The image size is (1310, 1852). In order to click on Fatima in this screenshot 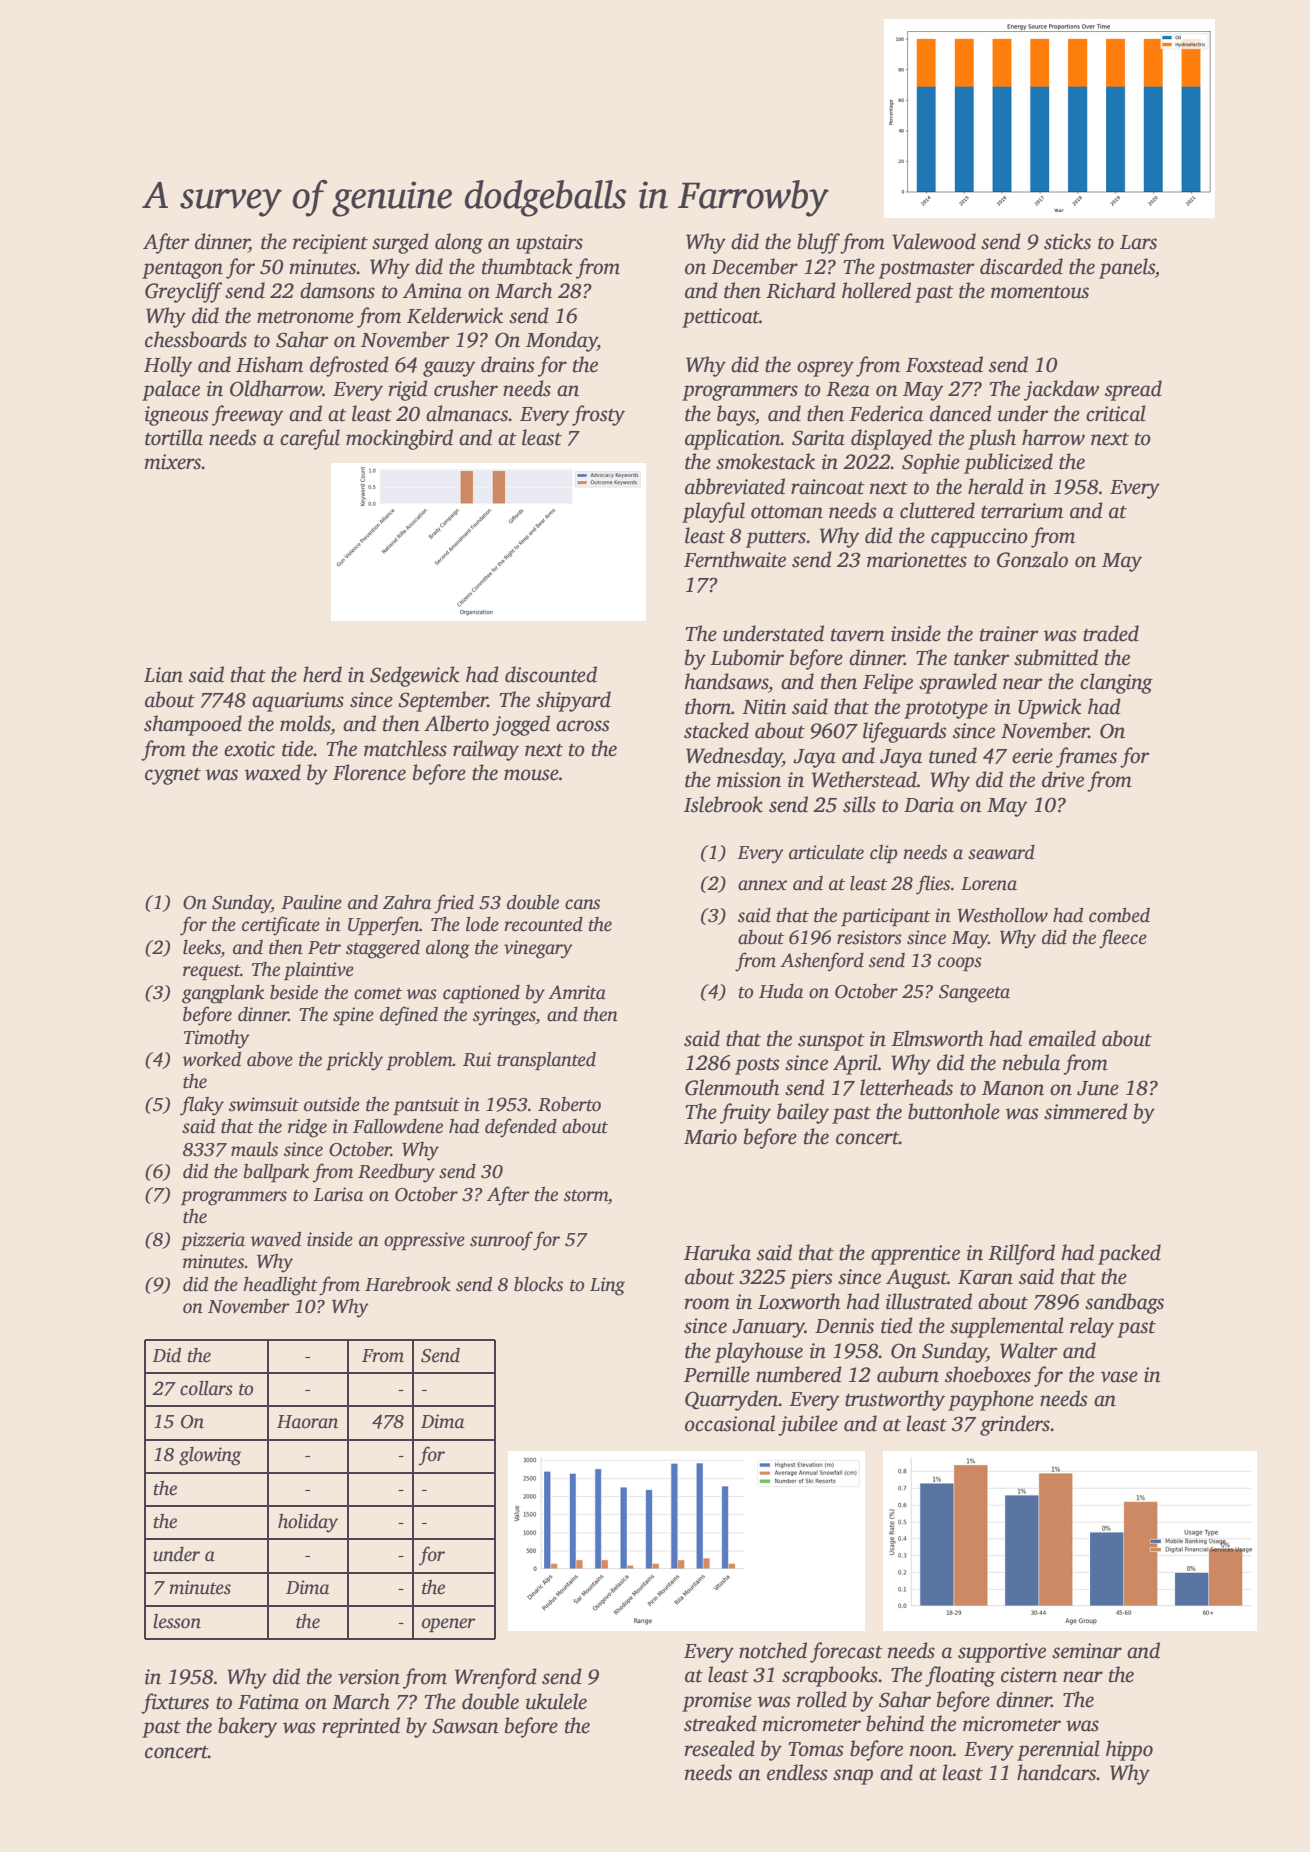, I will do `click(268, 1702)`.
